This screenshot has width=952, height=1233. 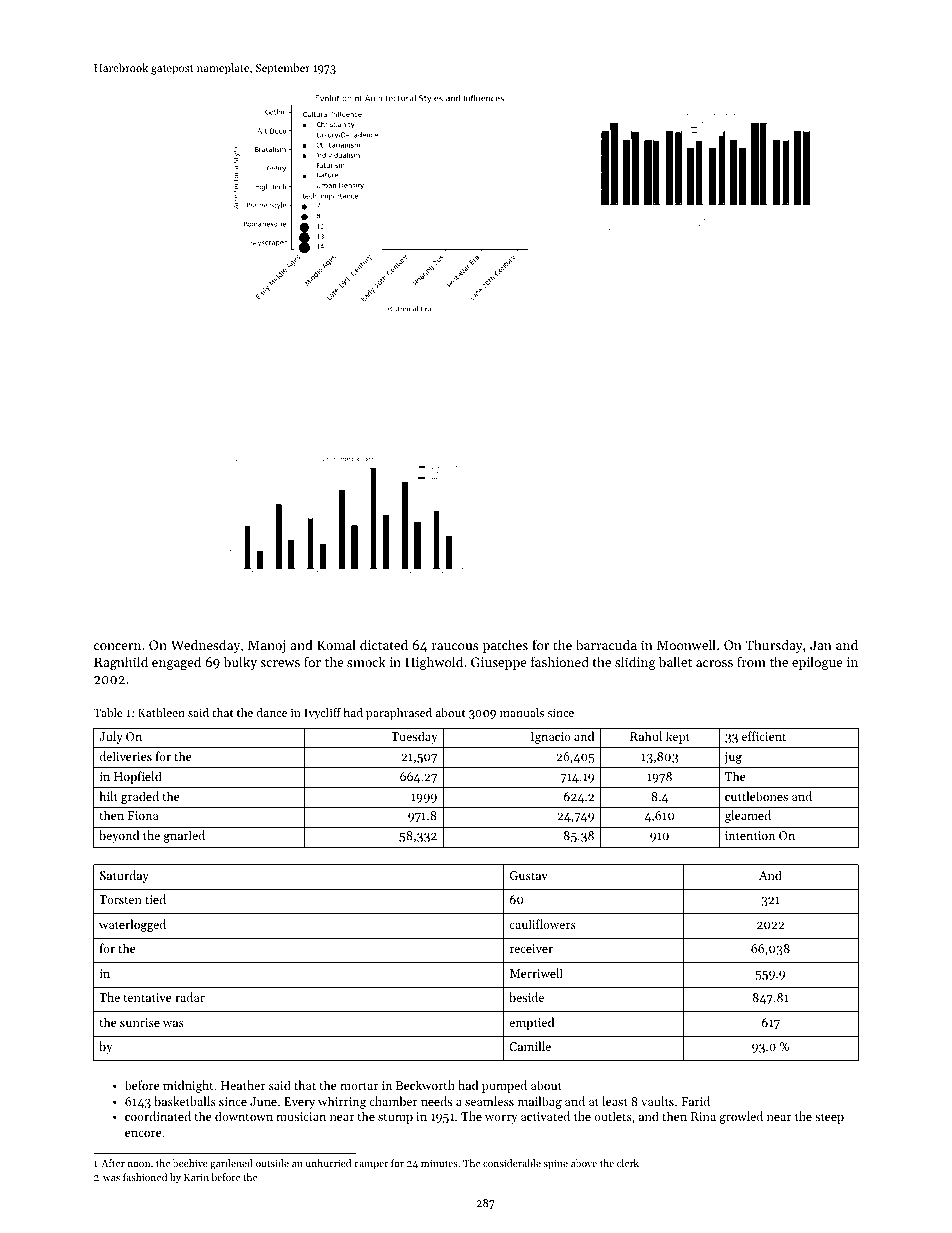 I want to click on Moonwell, so click(x=686, y=644).
